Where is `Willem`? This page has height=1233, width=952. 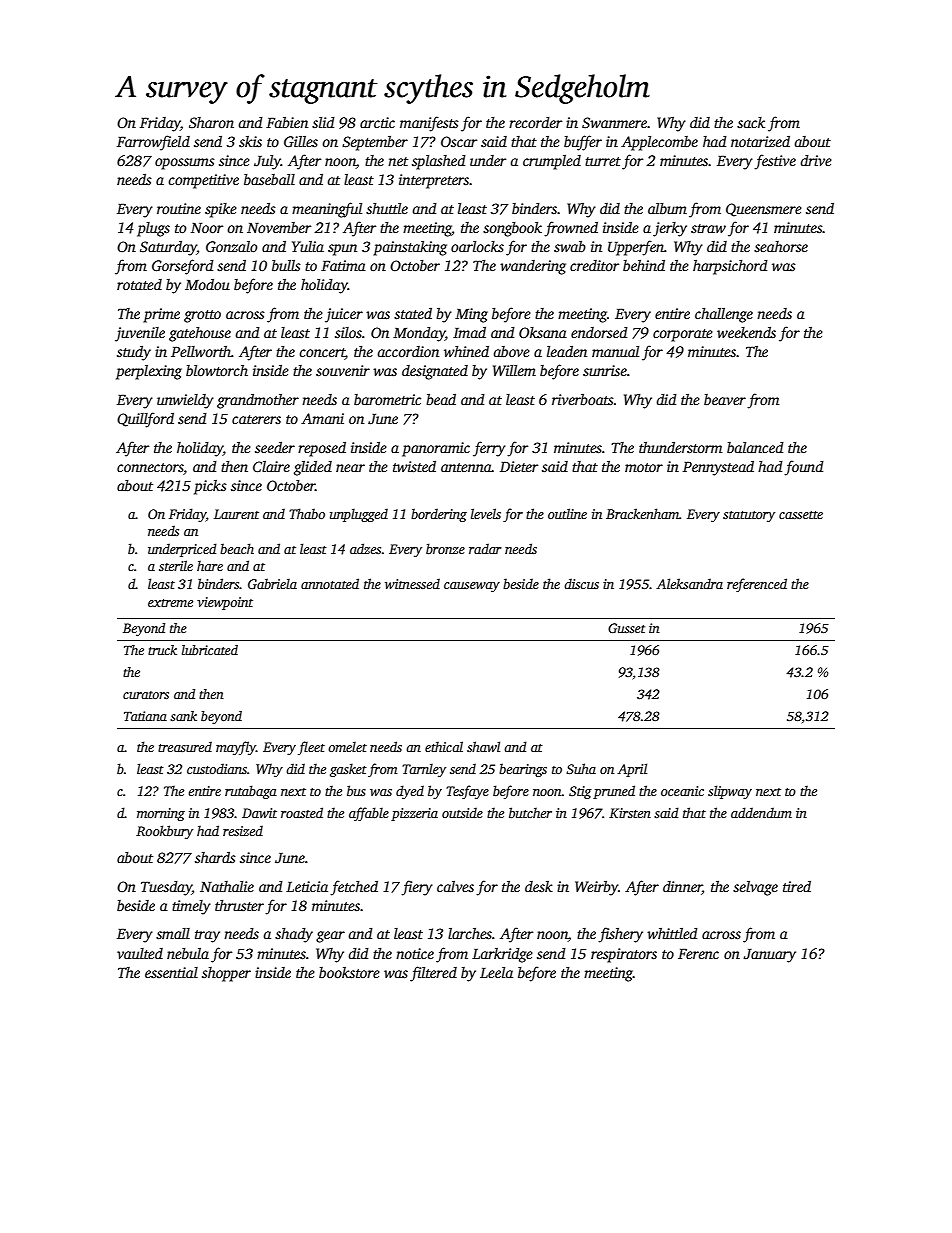 Willem is located at coordinates (514, 370).
